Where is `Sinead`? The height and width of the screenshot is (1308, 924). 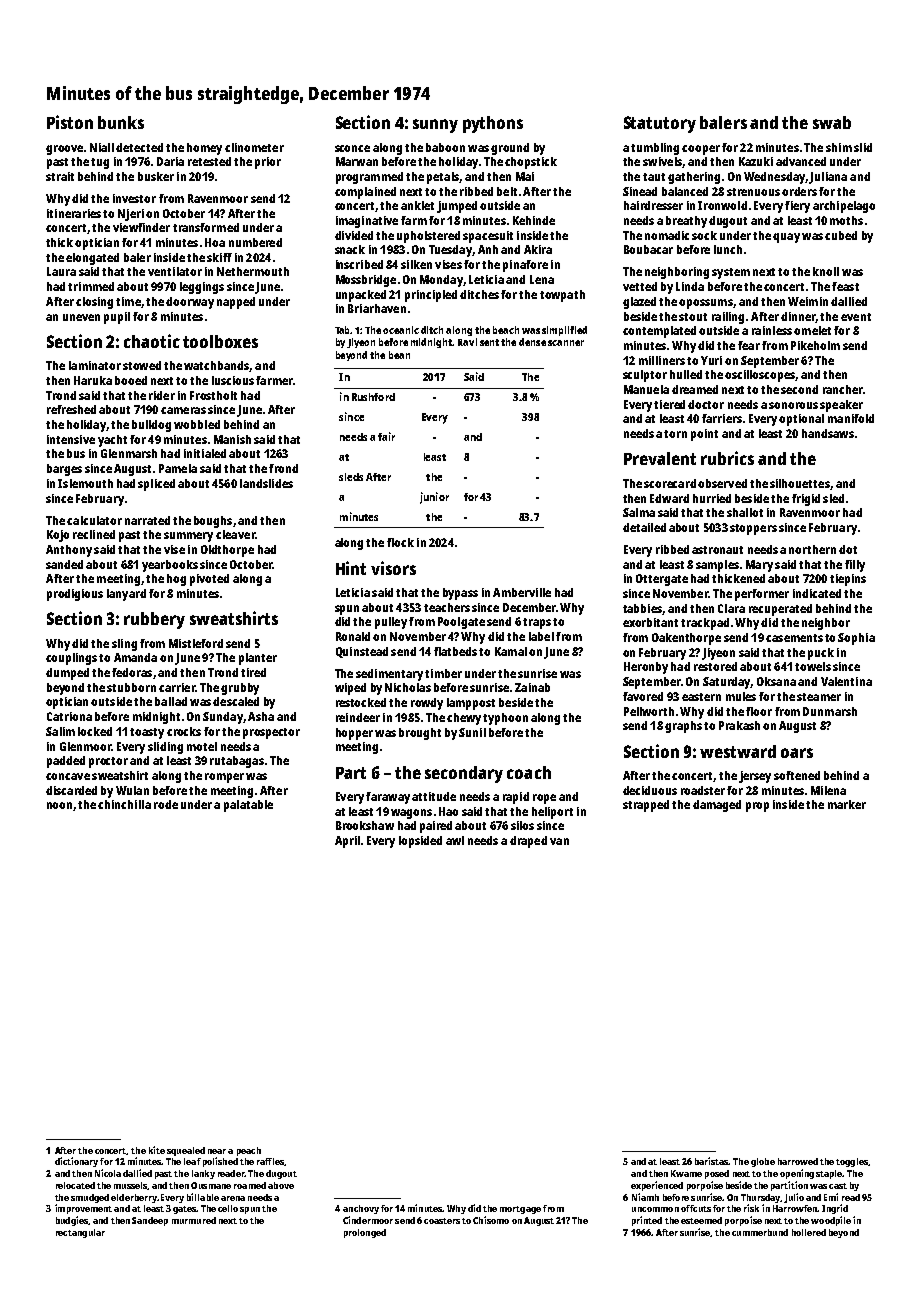
Sinead is located at coordinates (640, 191).
